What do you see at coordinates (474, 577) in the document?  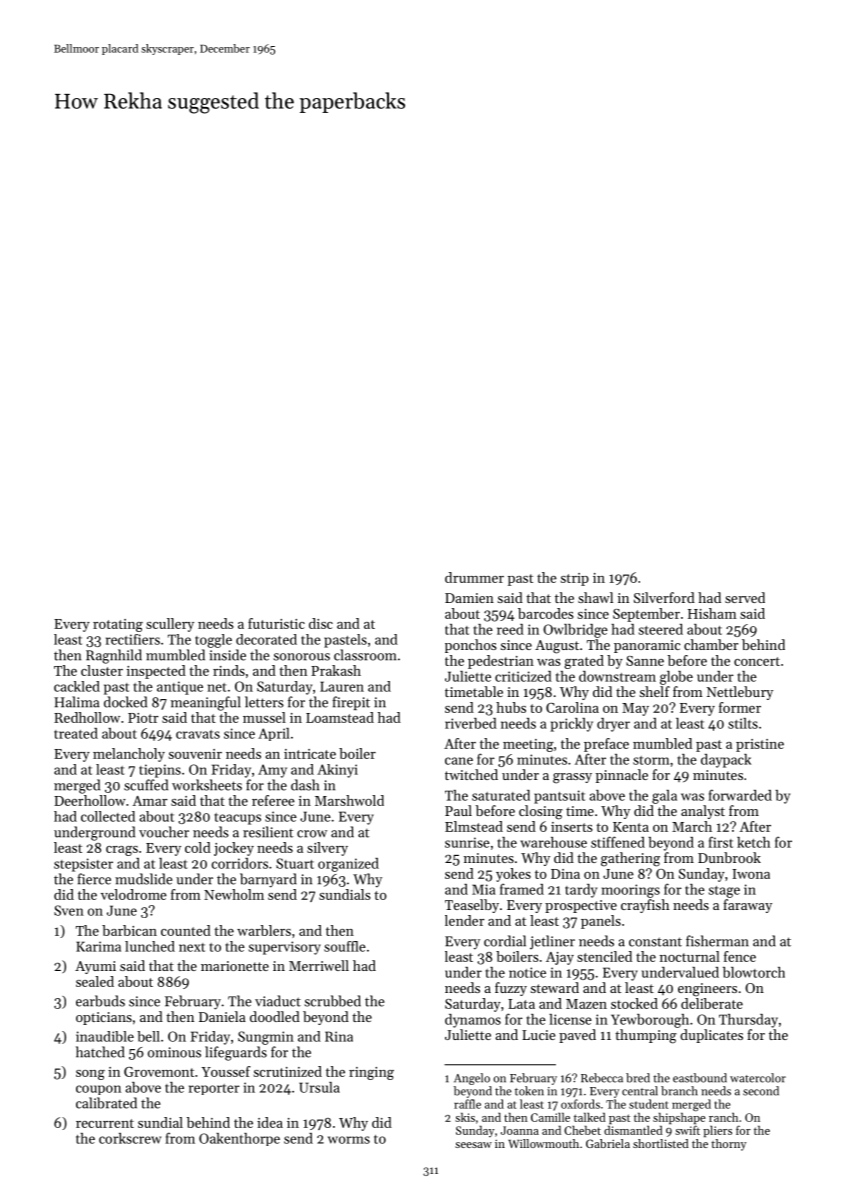 I see `drummer` at bounding box center [474, 577].
